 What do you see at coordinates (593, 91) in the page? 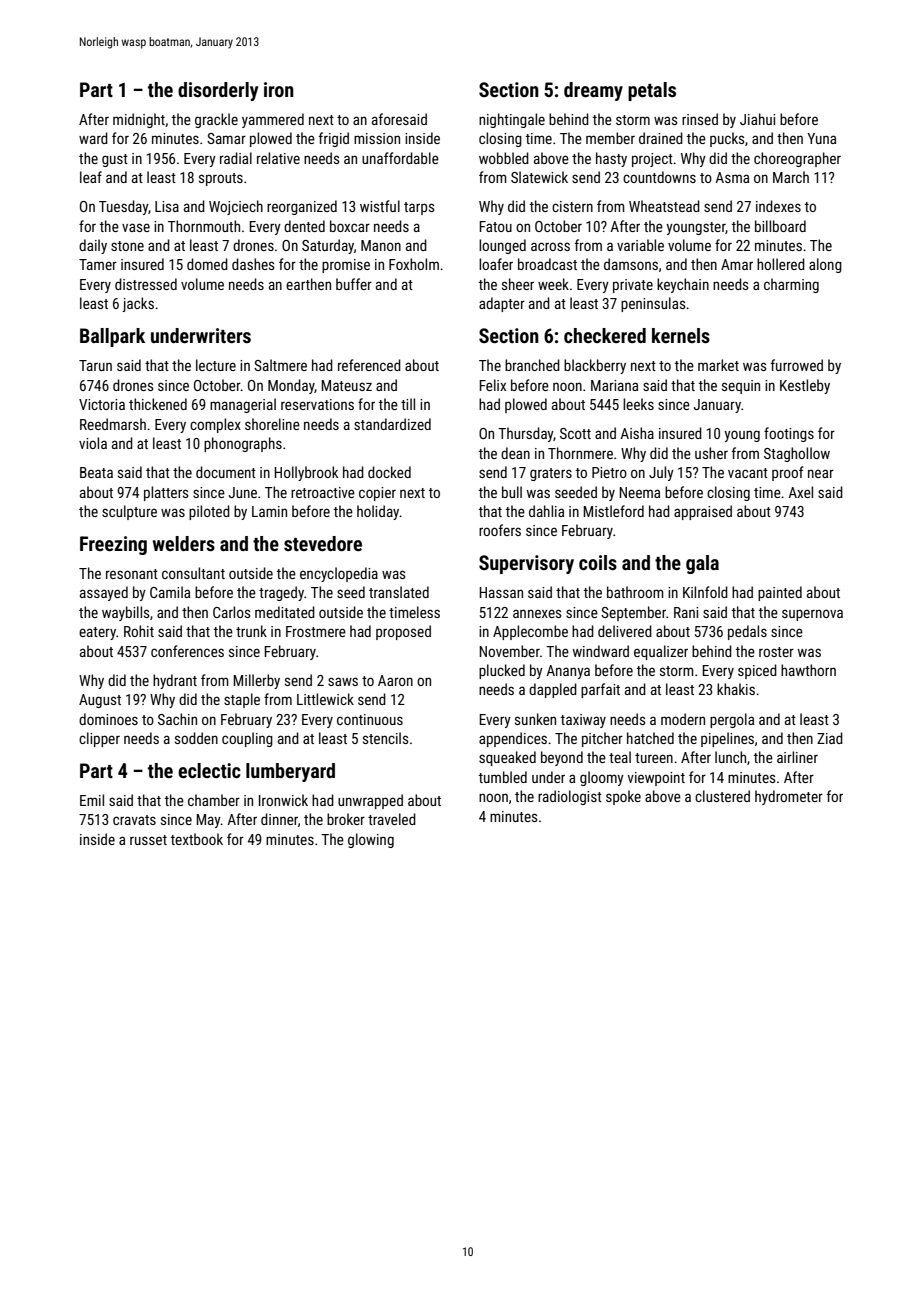
I see `dreamy` at bounding box center [593, 91].
